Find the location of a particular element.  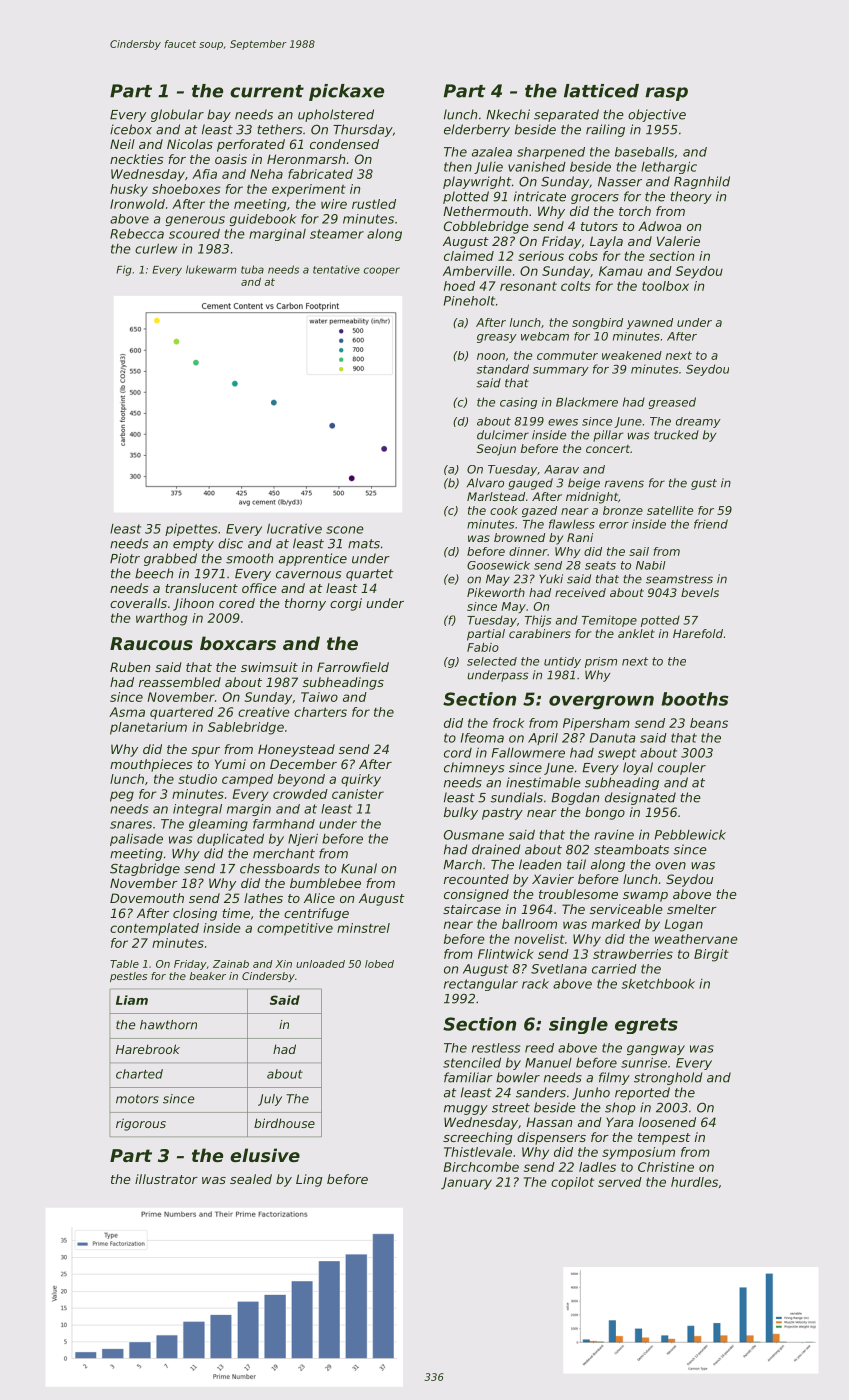

ewes is located at coordinates (563, 422).
